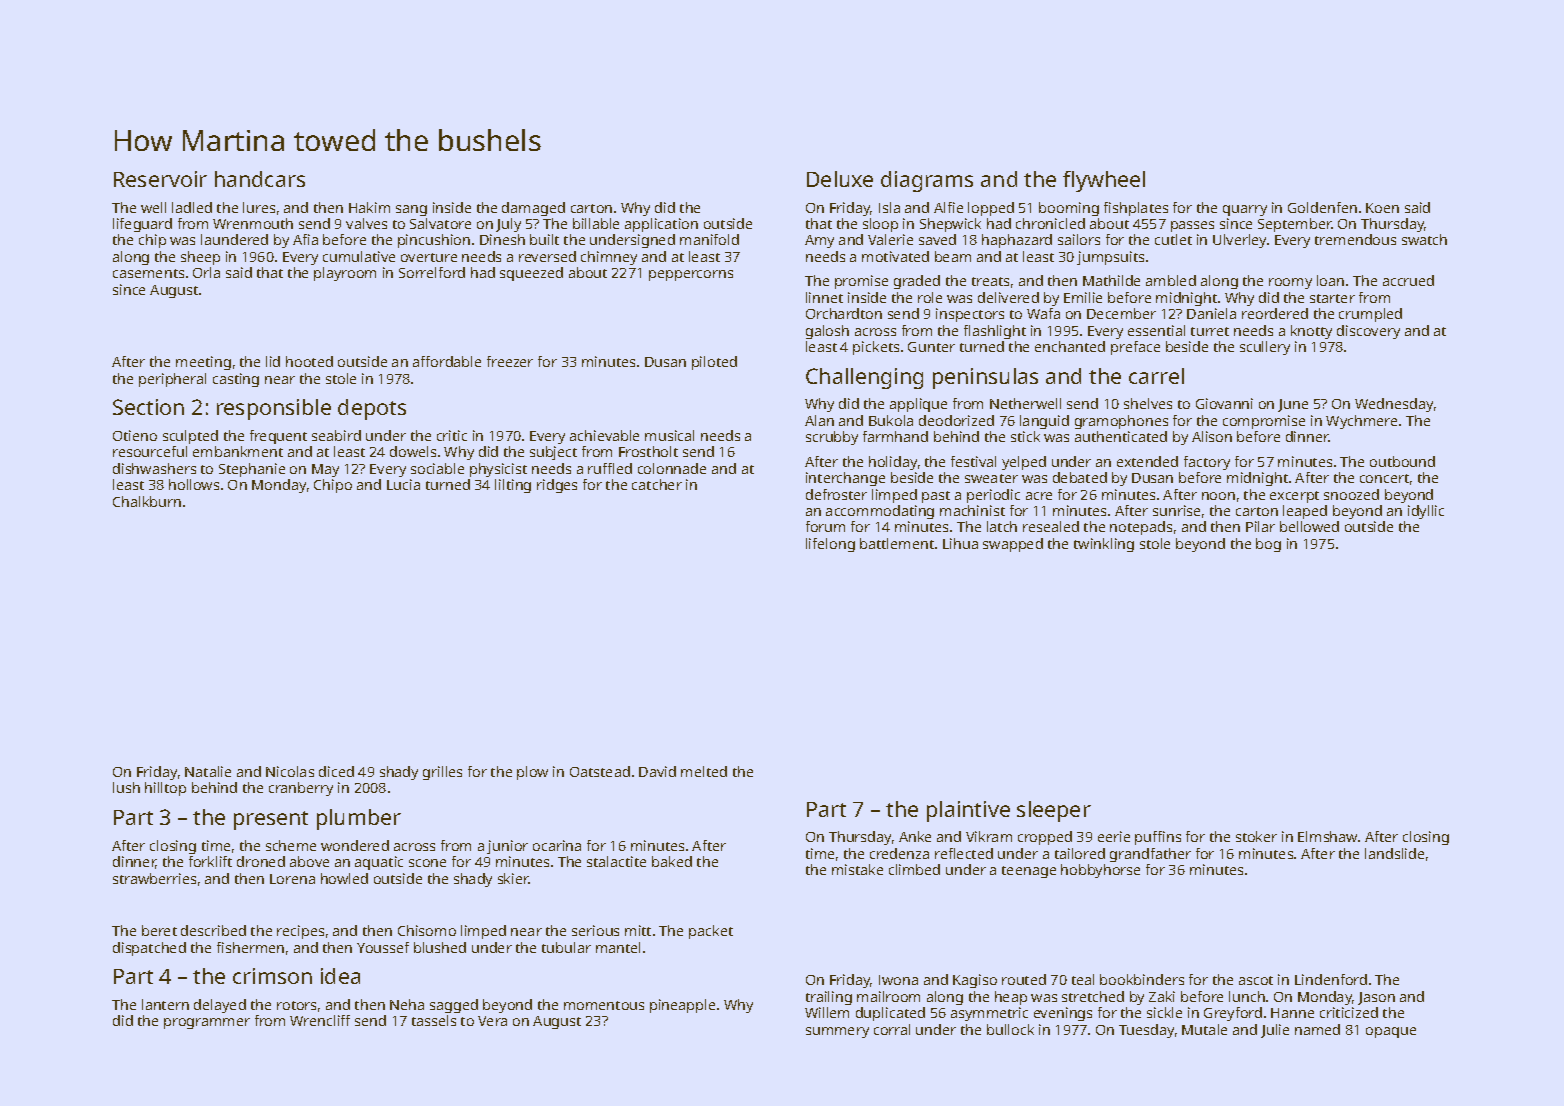 This screenshot has width=1564, height=1106. I want to click on idyllic, so click(1426, 512).
